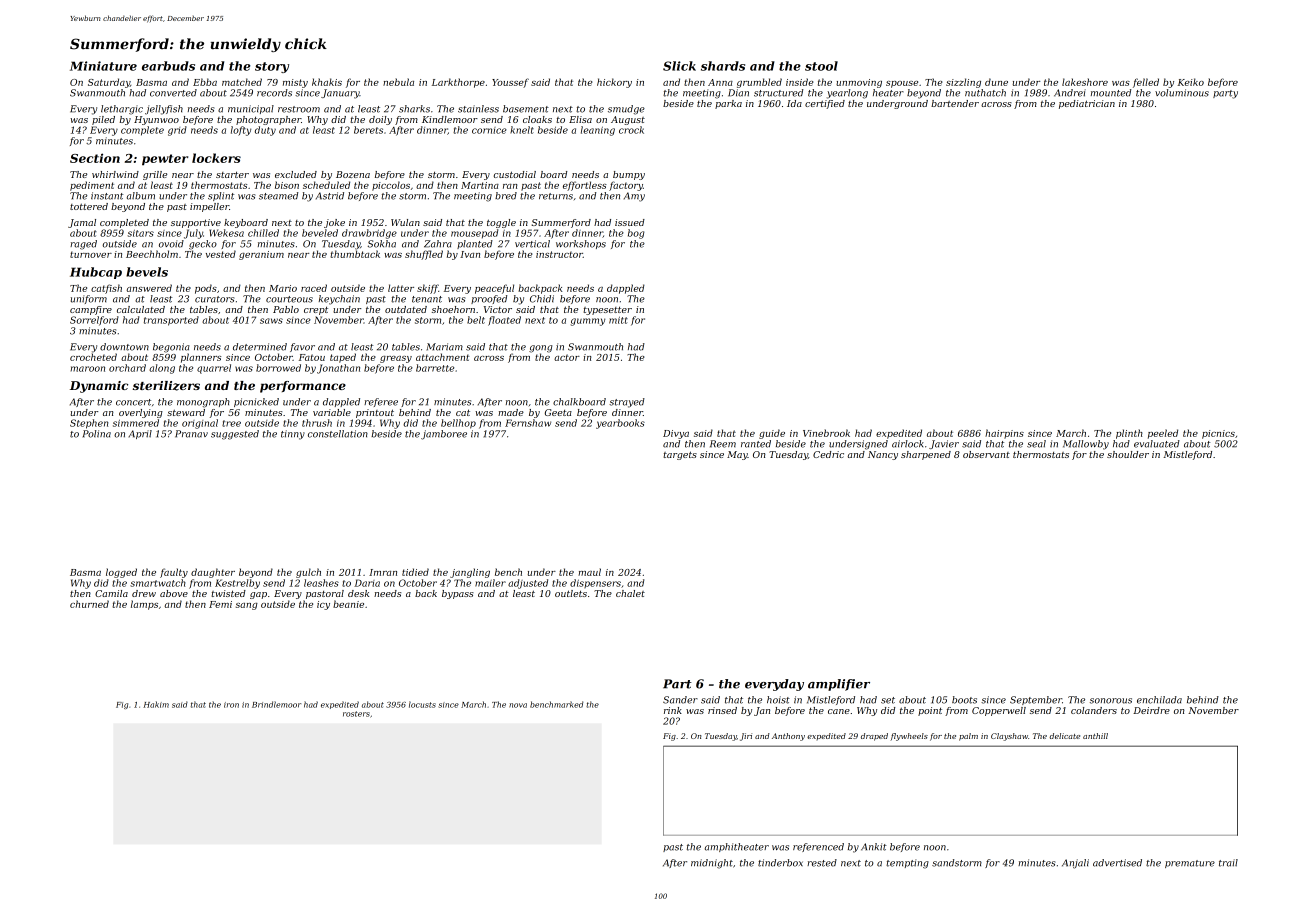 This screenshot has height=924, width=1308. Describe the element at coordinates (156, 704) in the screenshot. I see `Hakim` at that location.
